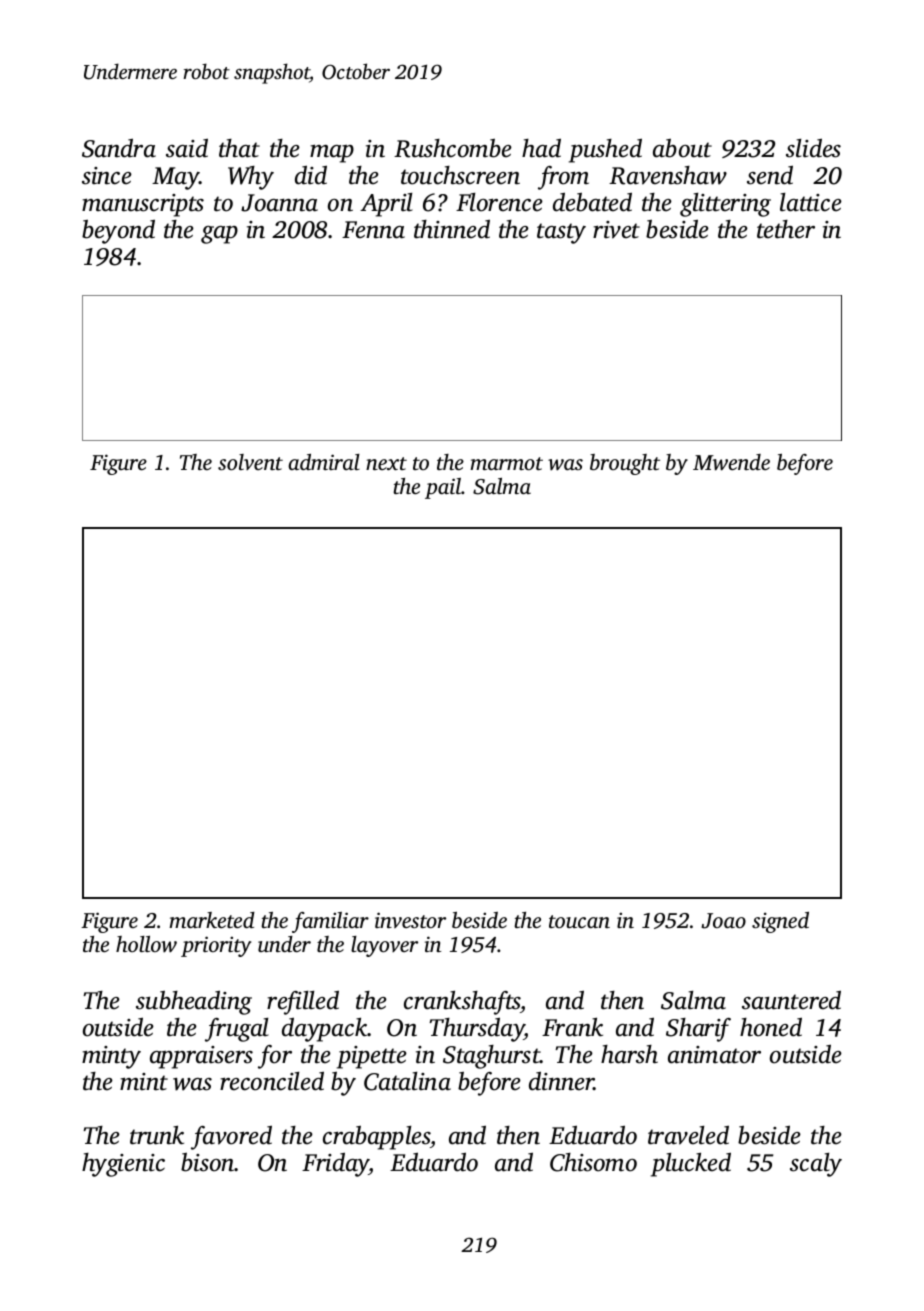 The height and width of the image is (1311, 924). What do you see at coordinates (146, 944) in the image?
I see `hollow` at bounding box center [146, 944].
